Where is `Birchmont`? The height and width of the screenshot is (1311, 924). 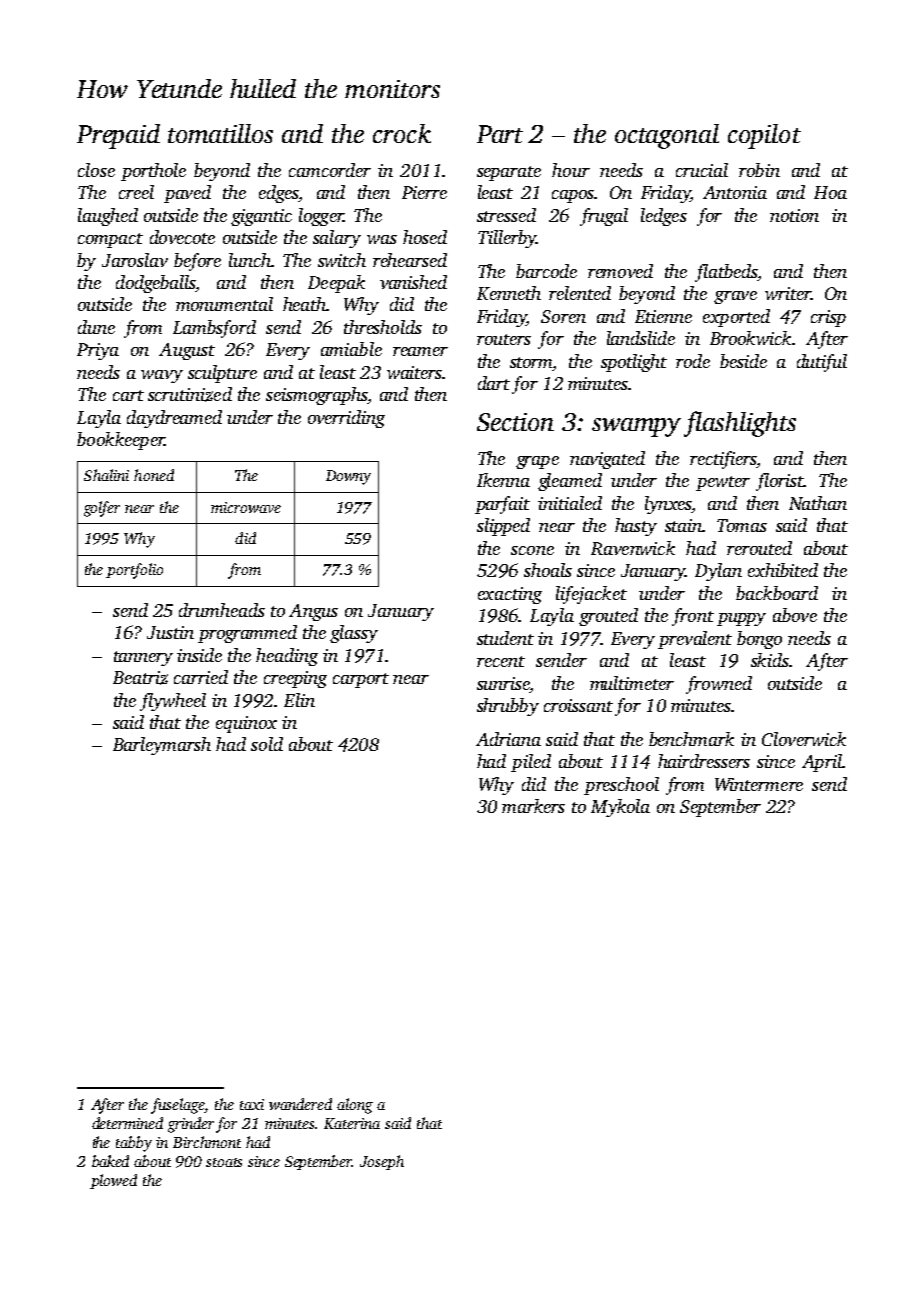 Birchmont is located at coordinates (207, 1142).
